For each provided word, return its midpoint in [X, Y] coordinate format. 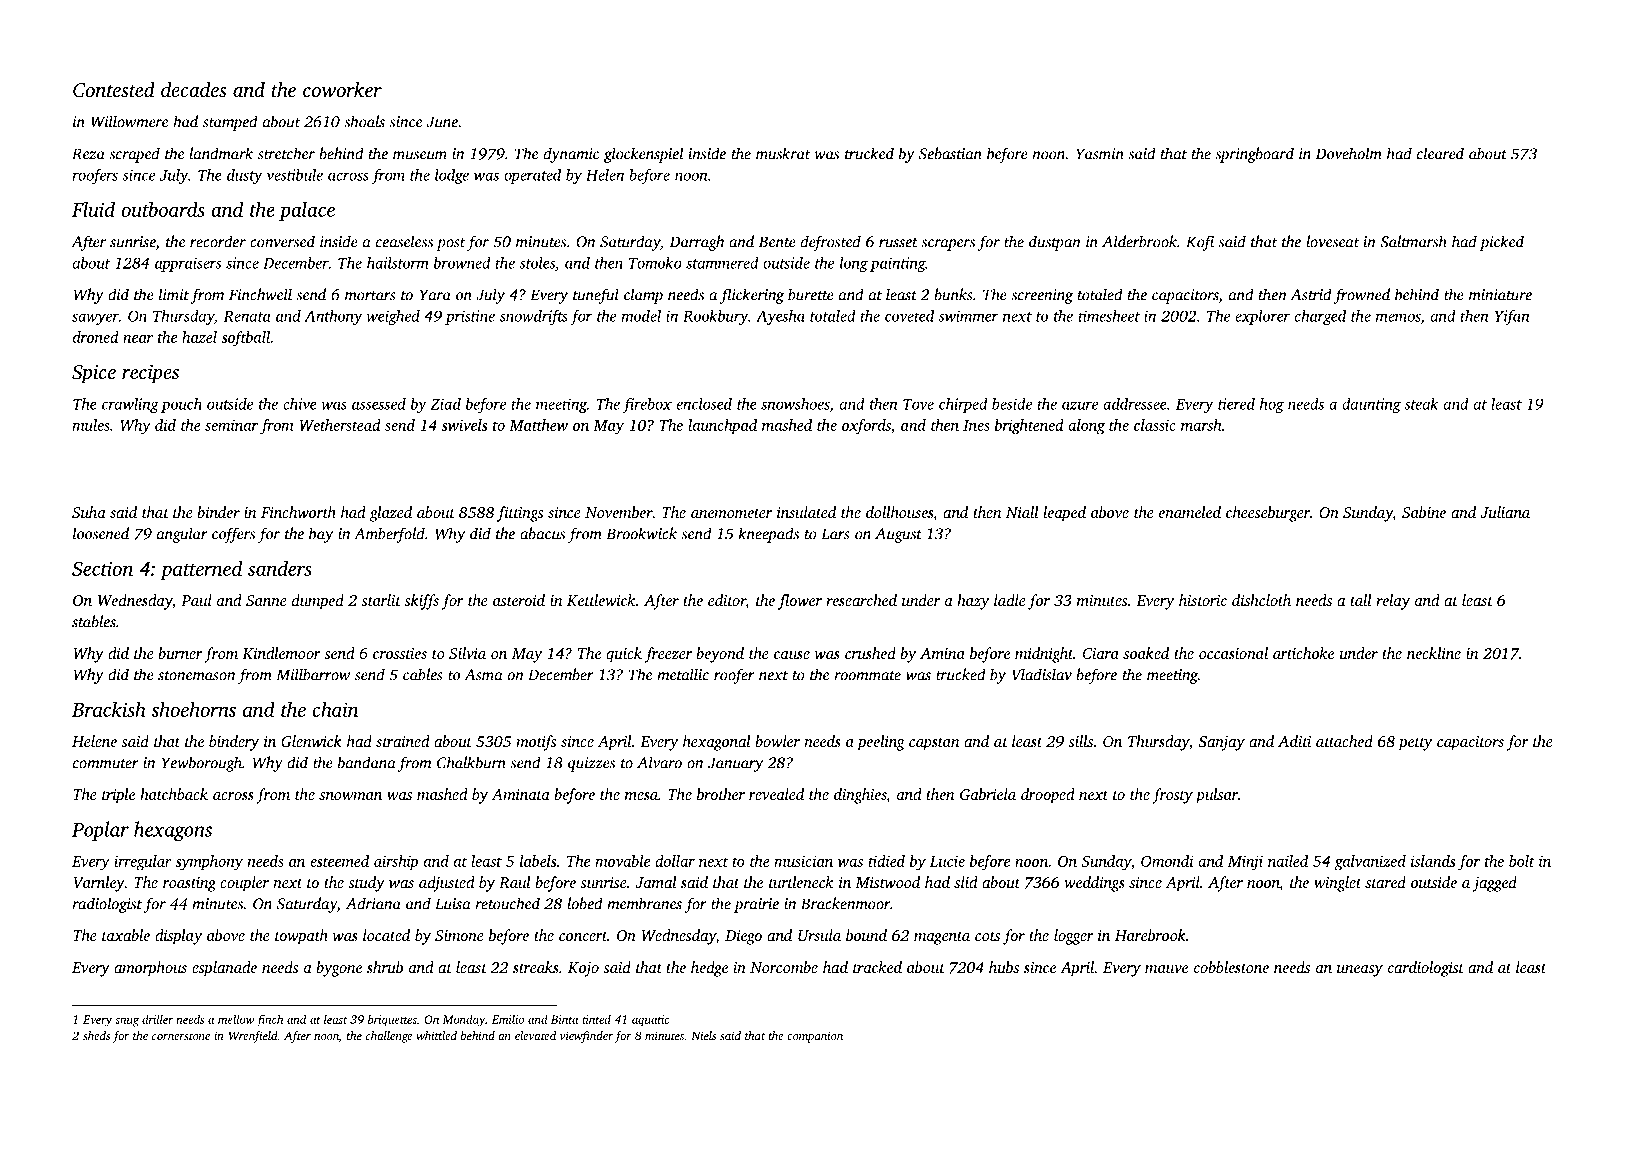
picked [1502, 243]
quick [624, 655]
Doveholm [1349, 153]
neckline [1434, 653]
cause [792, 655]
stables [94, 621]
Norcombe [784, 967]
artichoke [1303, 653]
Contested [114, 90]
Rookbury [715, 317]
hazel [199, 337]
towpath [301, 937]
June [442, 122]
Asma [483, 675]
